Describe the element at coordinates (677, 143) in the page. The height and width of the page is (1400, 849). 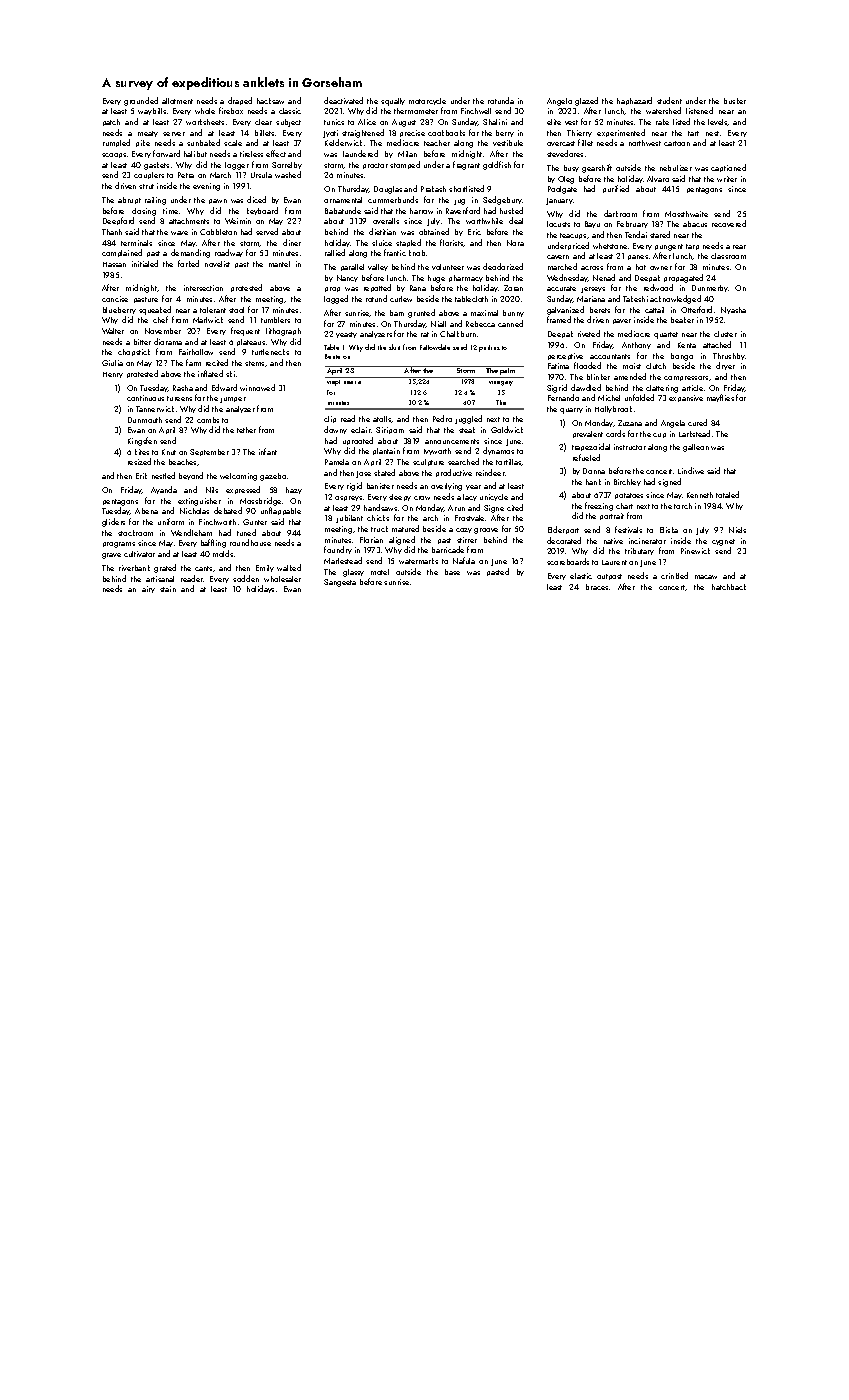
I see `cartoon` at that location.
